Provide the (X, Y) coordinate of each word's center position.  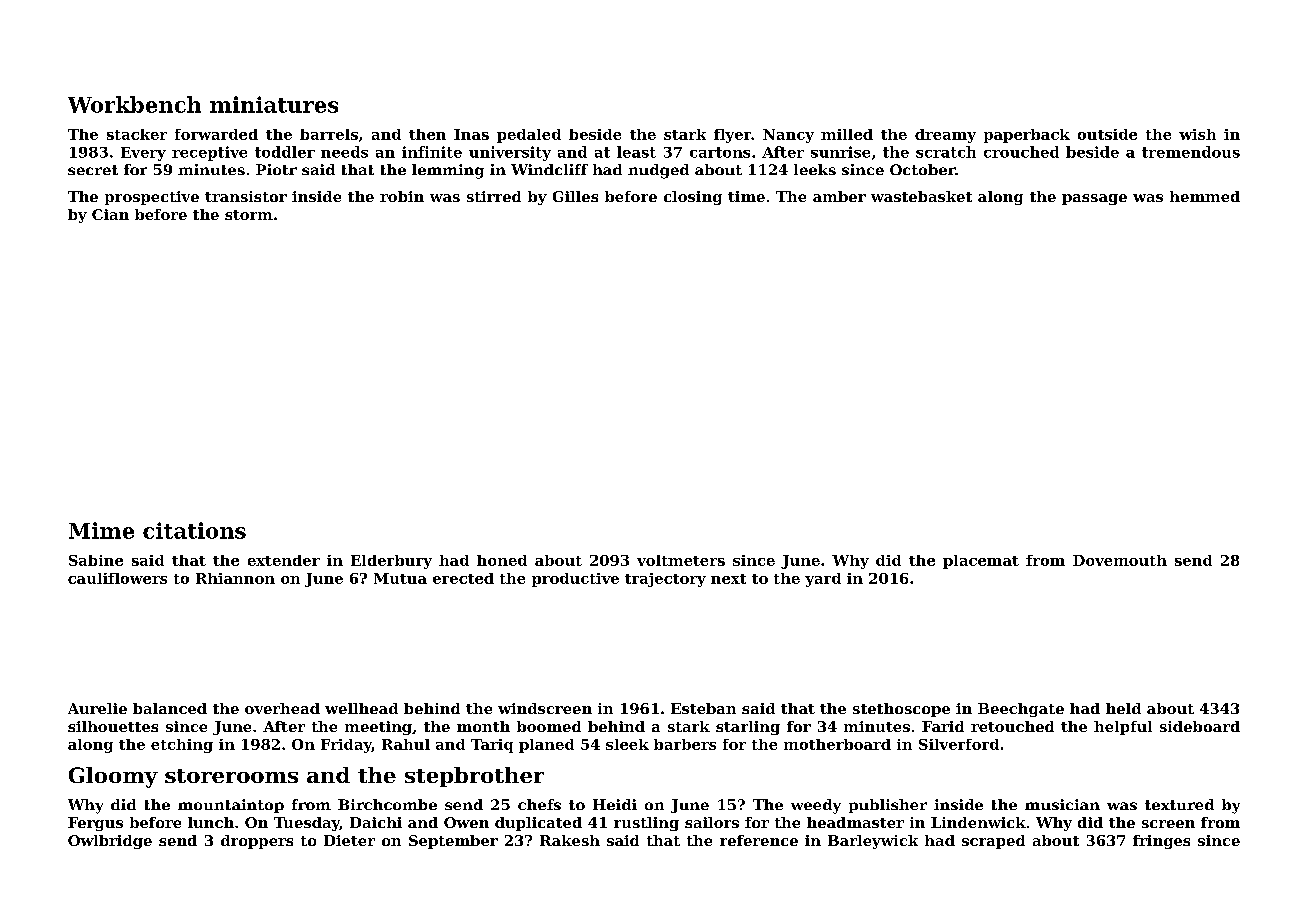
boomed (549, 726)
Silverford (959, 744)
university (510, 153)
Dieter (349, 840)
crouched (1021, 152)
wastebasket (921, 196)
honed (502, 560)
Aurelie (97, 708)
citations (194, 530)
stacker (137, 134)
